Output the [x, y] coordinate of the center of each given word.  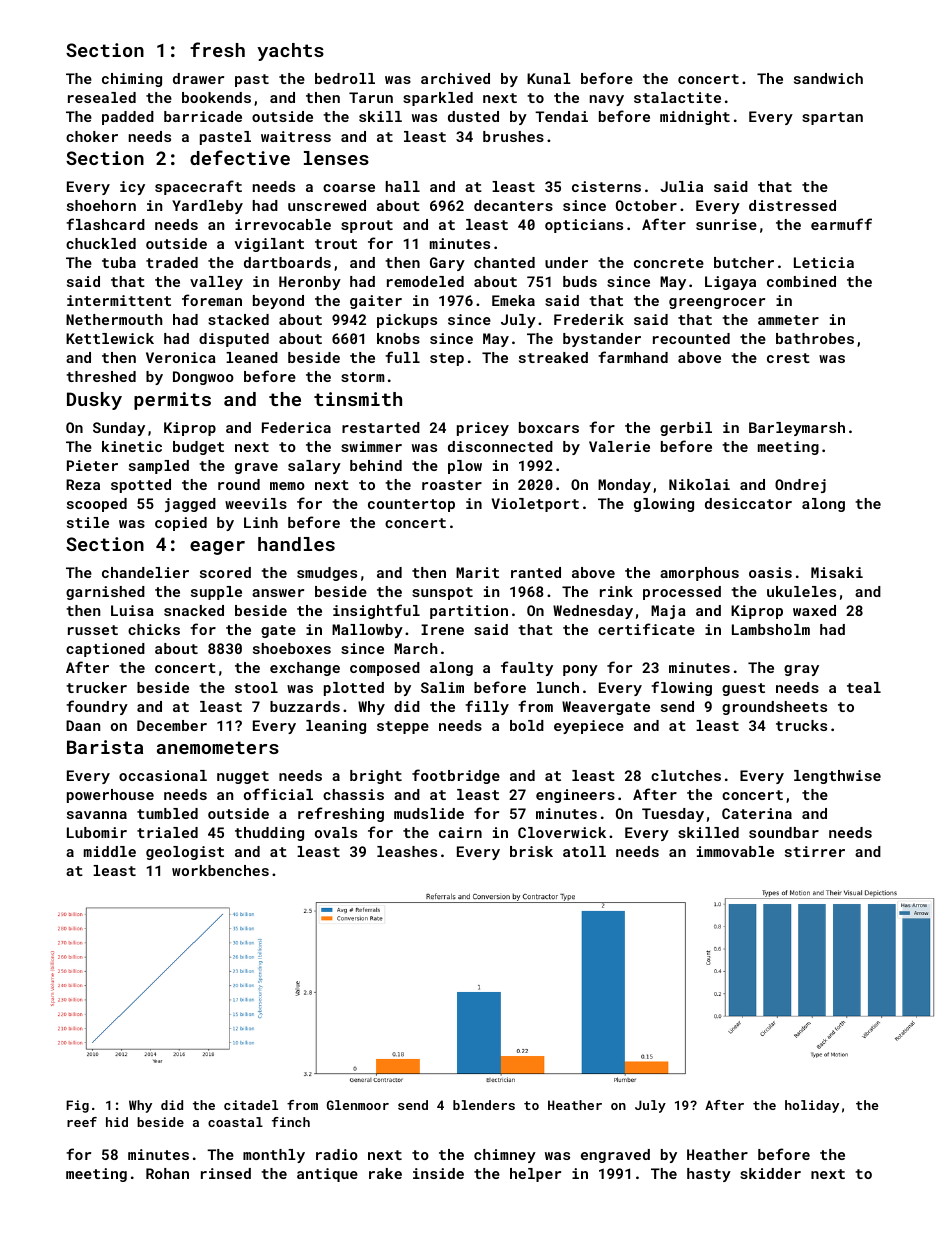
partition [469, 612]
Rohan [167, 1173]
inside [438, 1173]
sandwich [828, 78]
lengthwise [837, 777]
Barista [105, 747]
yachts [290, 52]
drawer [198, 78]
